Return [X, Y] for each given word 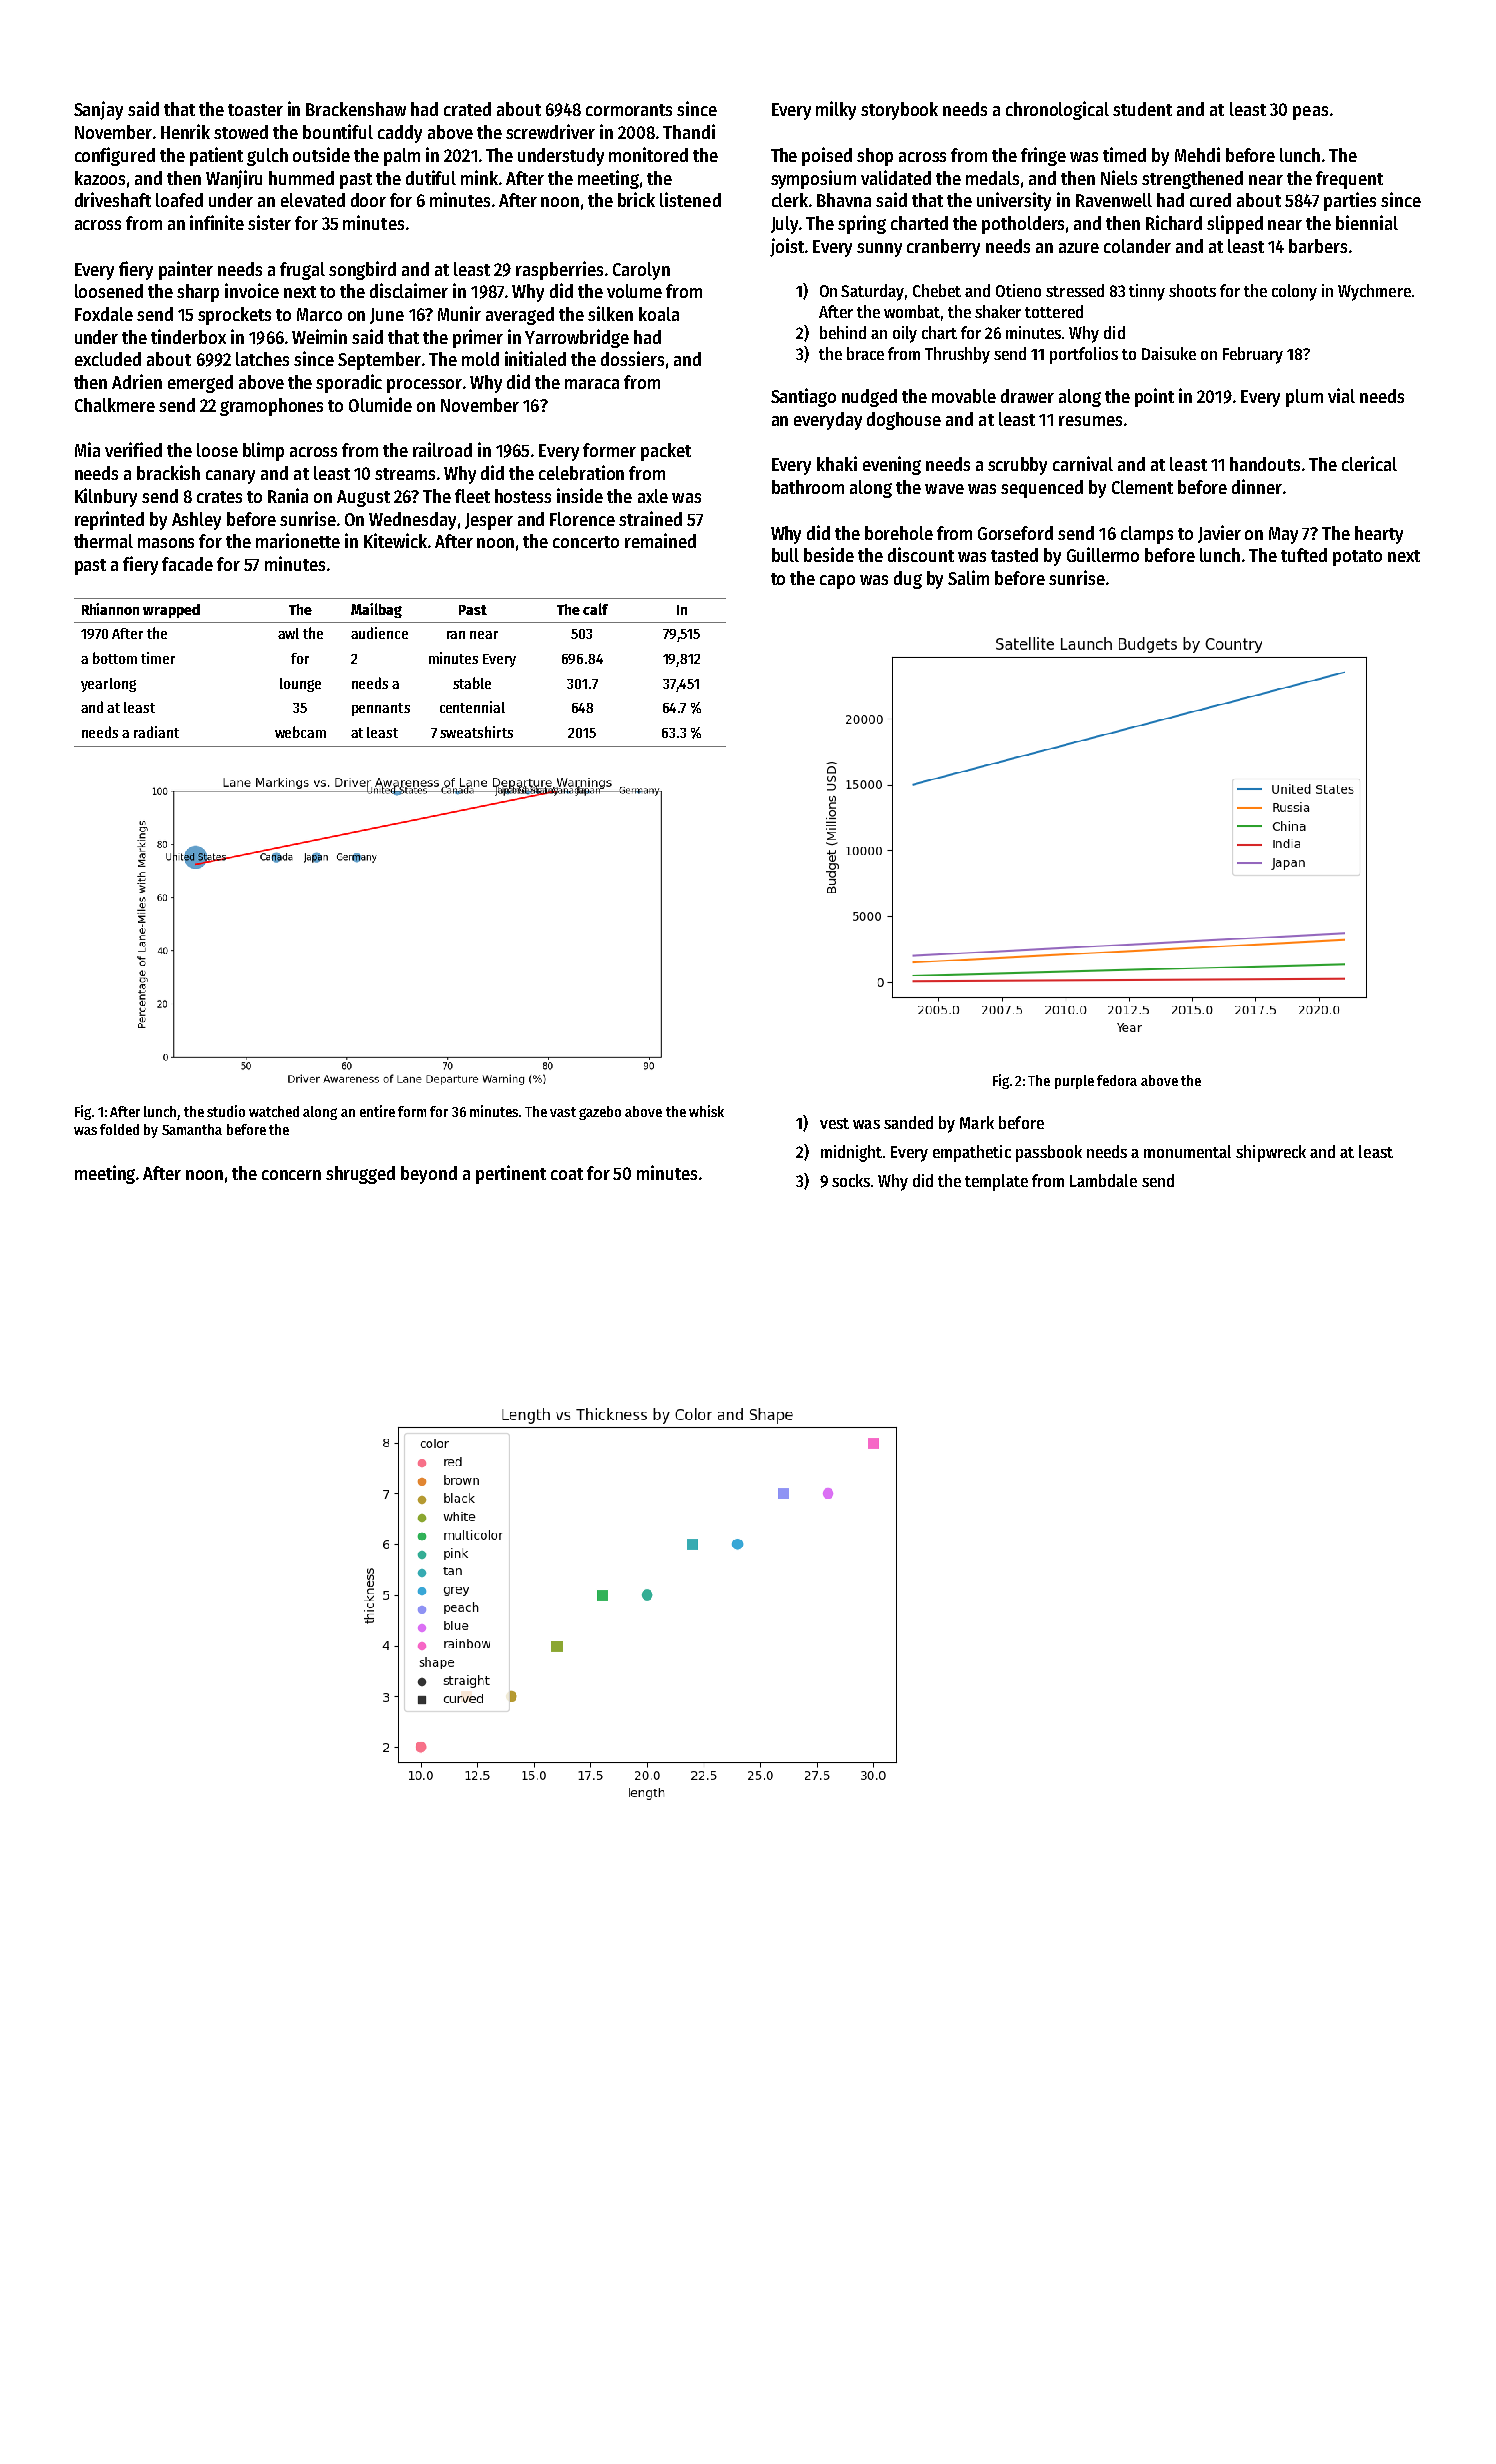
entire [377, 1111]
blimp [263, 451]
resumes [1090, 421]
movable [964, 396]
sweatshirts [476, 732]
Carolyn [641, 271]
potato [1357, 558]
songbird [362, 270]
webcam [300, 732]
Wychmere [1374, 292]
